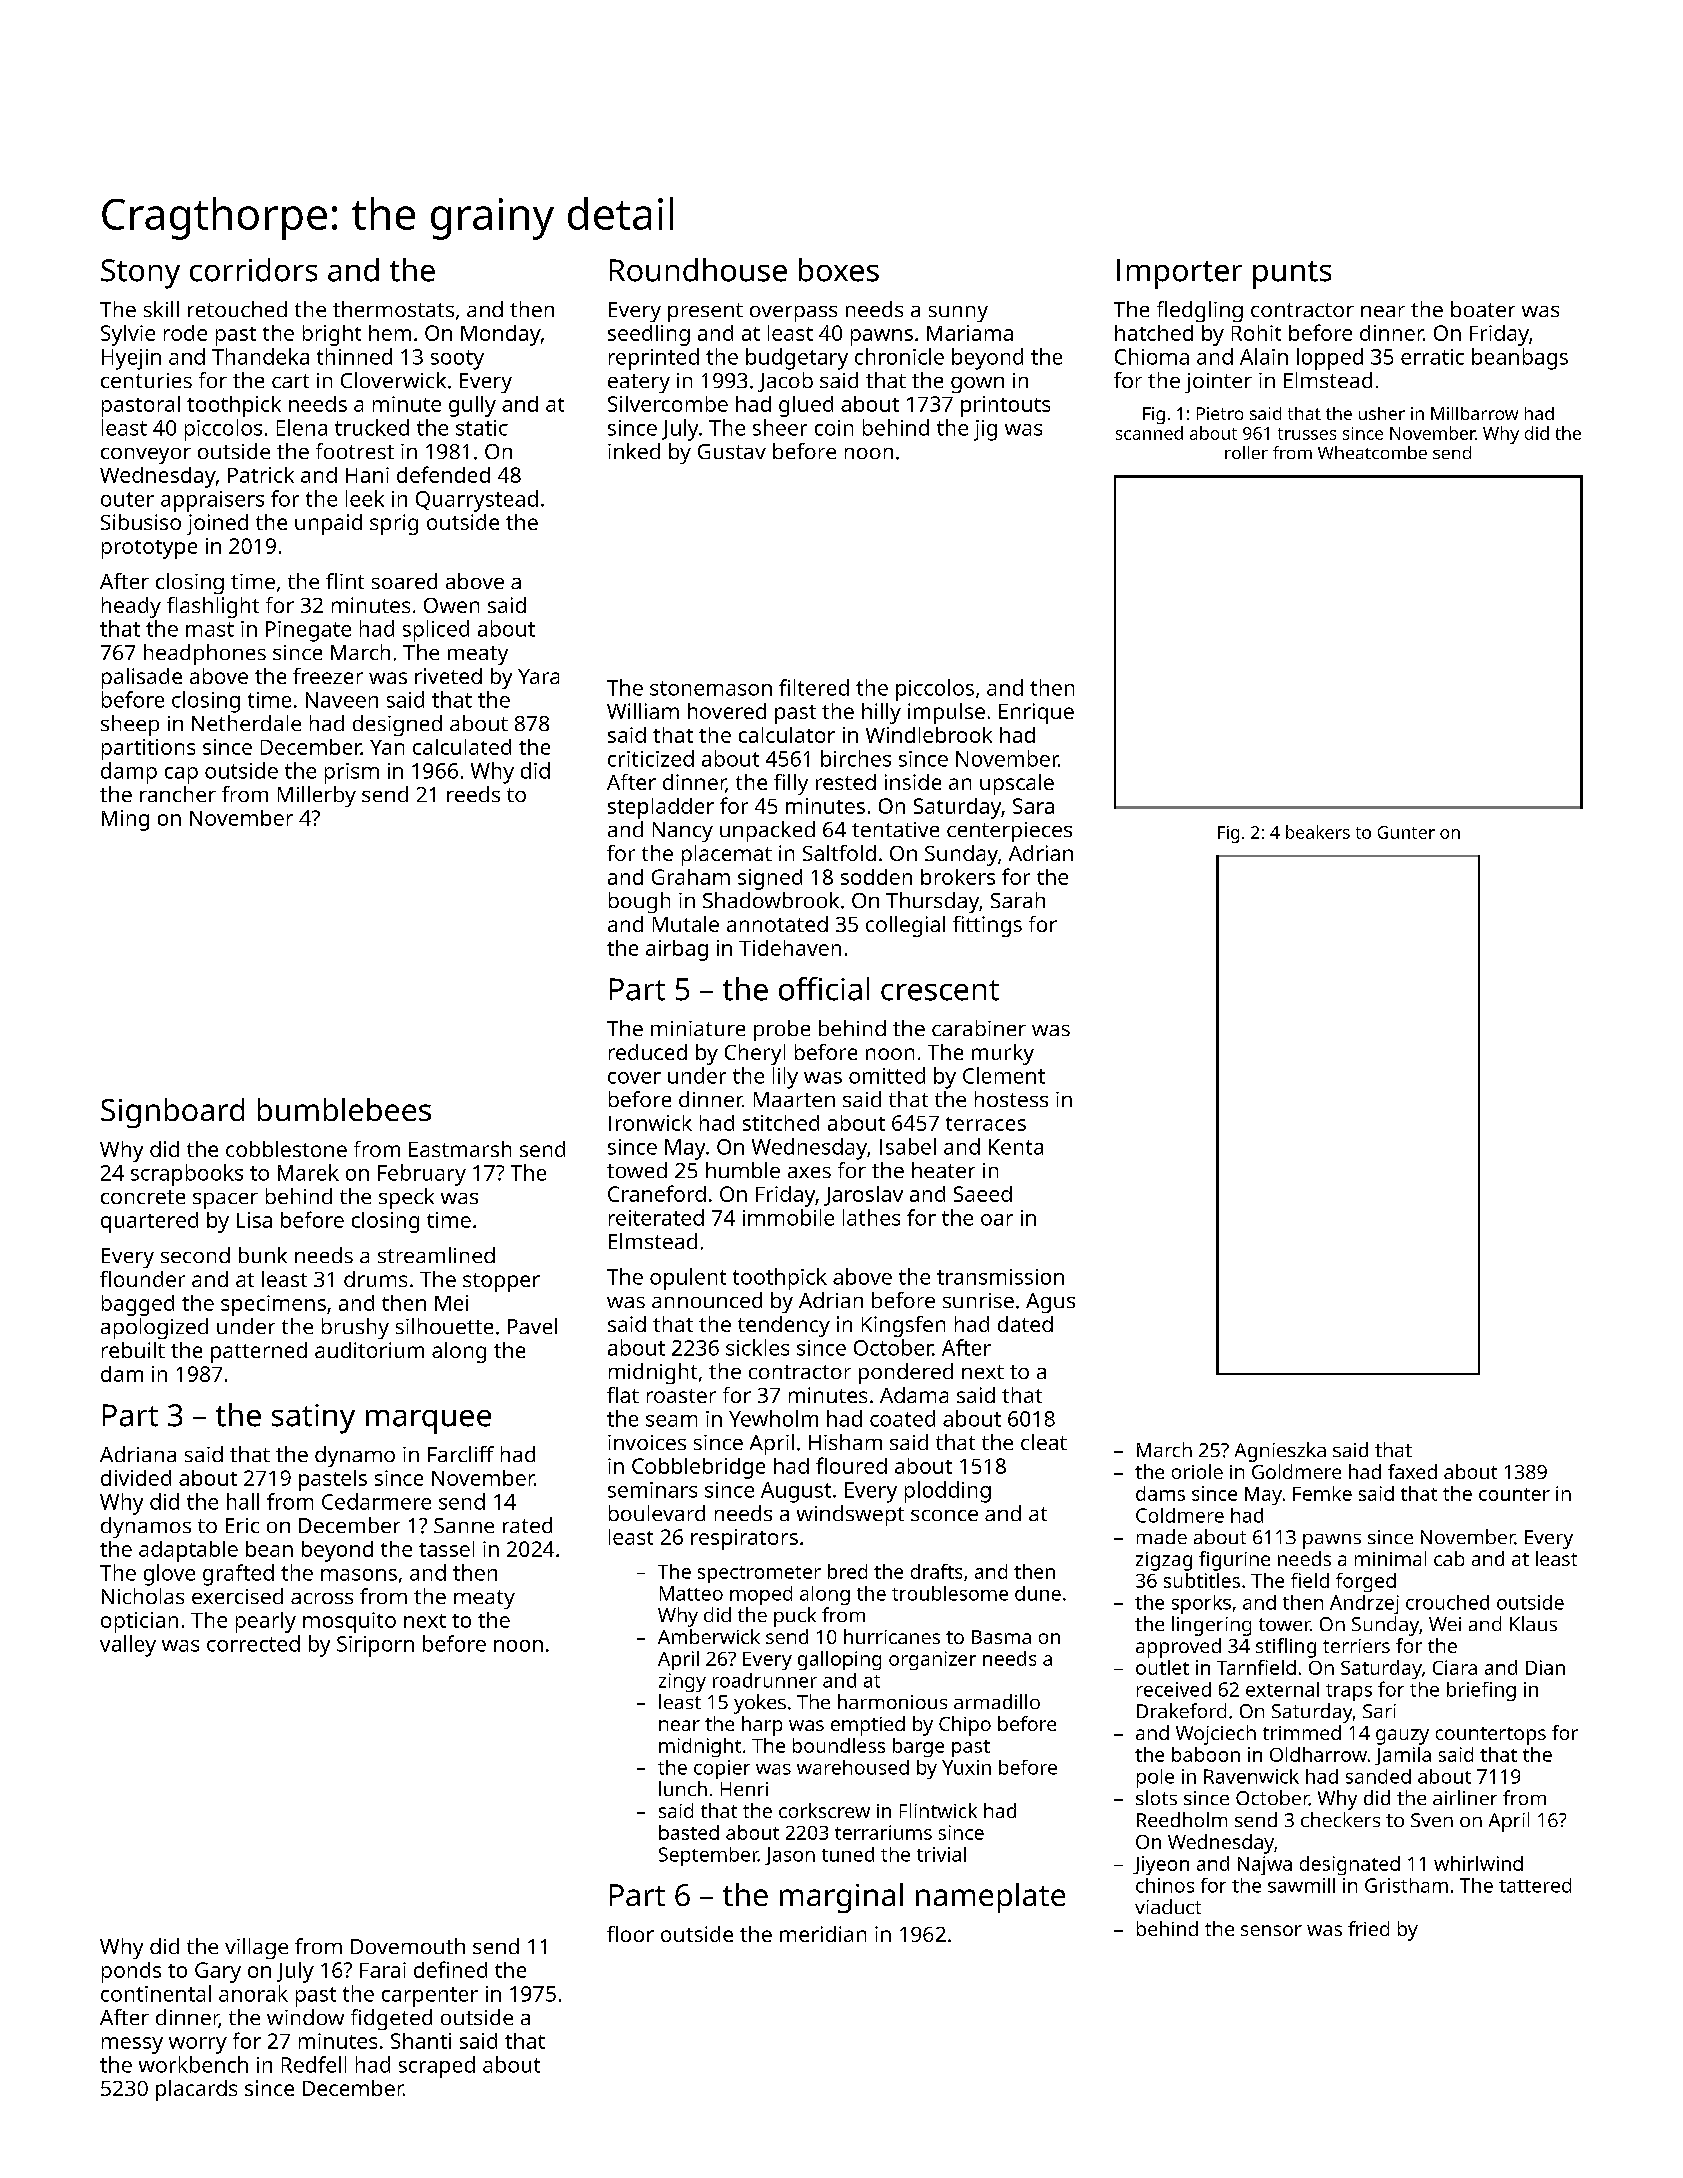 This page has height=2178, width=1683. I want to click on punts, so click(1292, 275).
